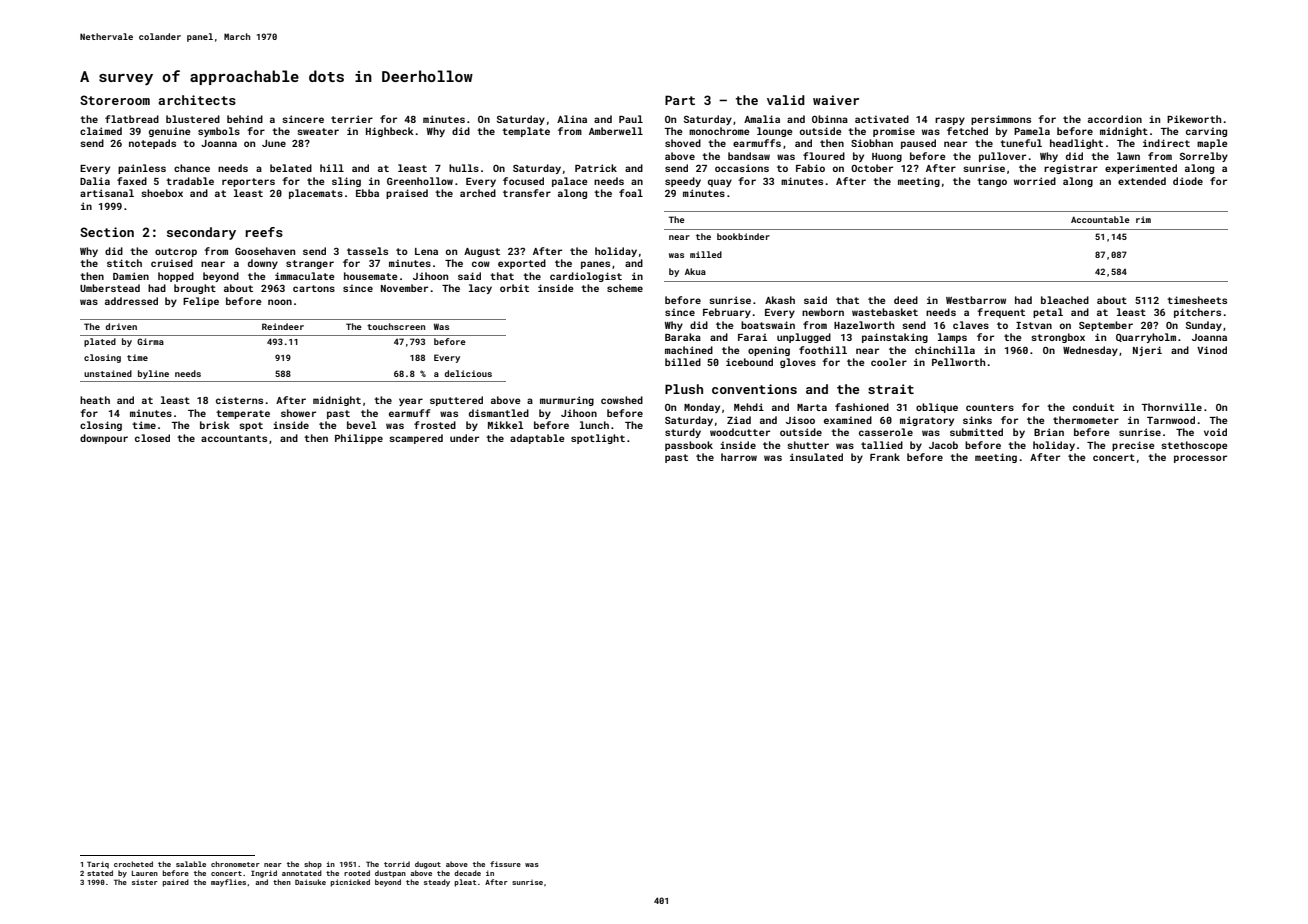 This screenshot has height=924, width=1308. Describe the element at coordinates (816, 457) in the screenshot. I see `insulated` at that location.
